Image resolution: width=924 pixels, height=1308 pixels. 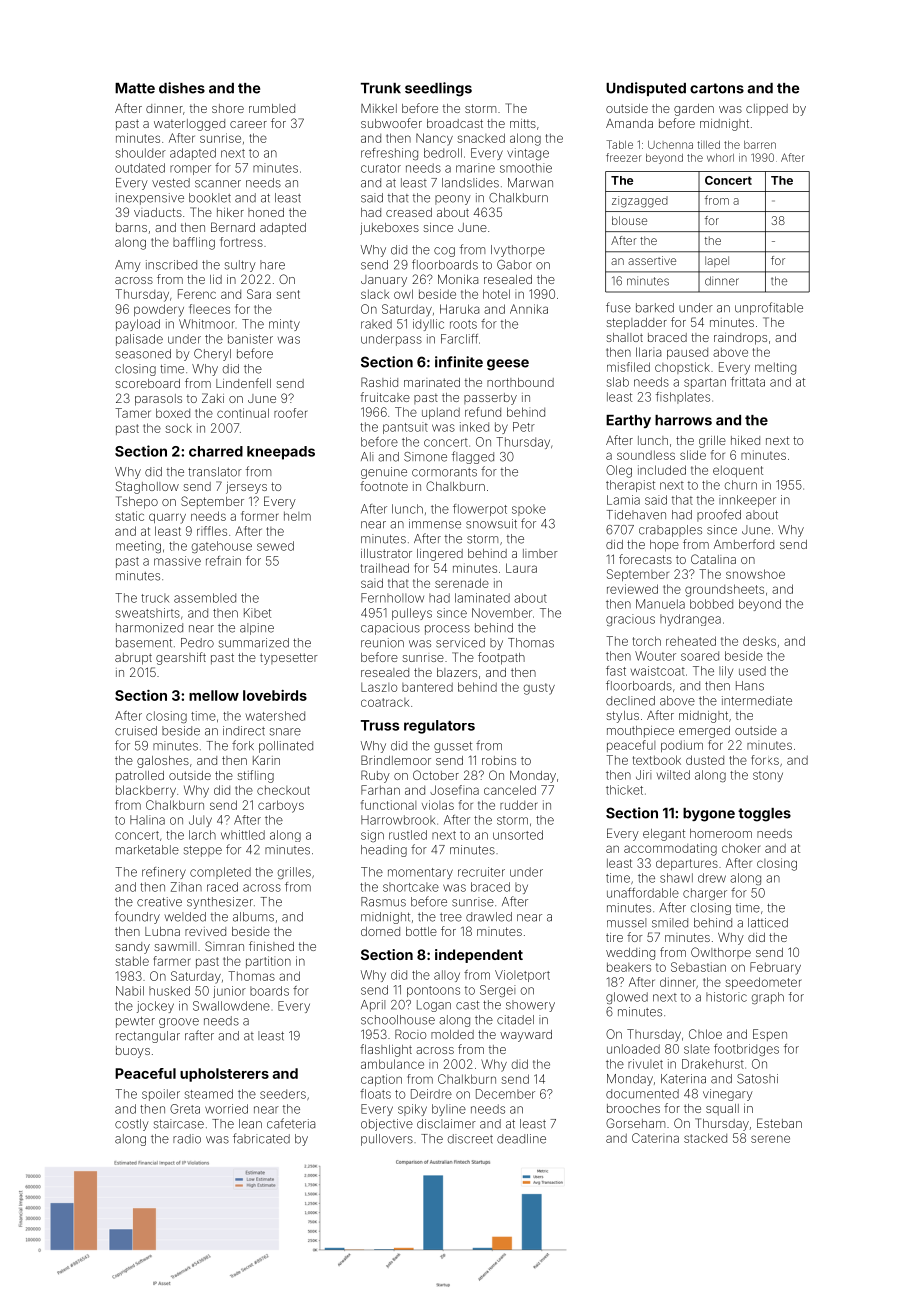 What do you see at coordinates (286, 747) in the screenshot?
I see `pollinated` at bounding box center [286, 747].
